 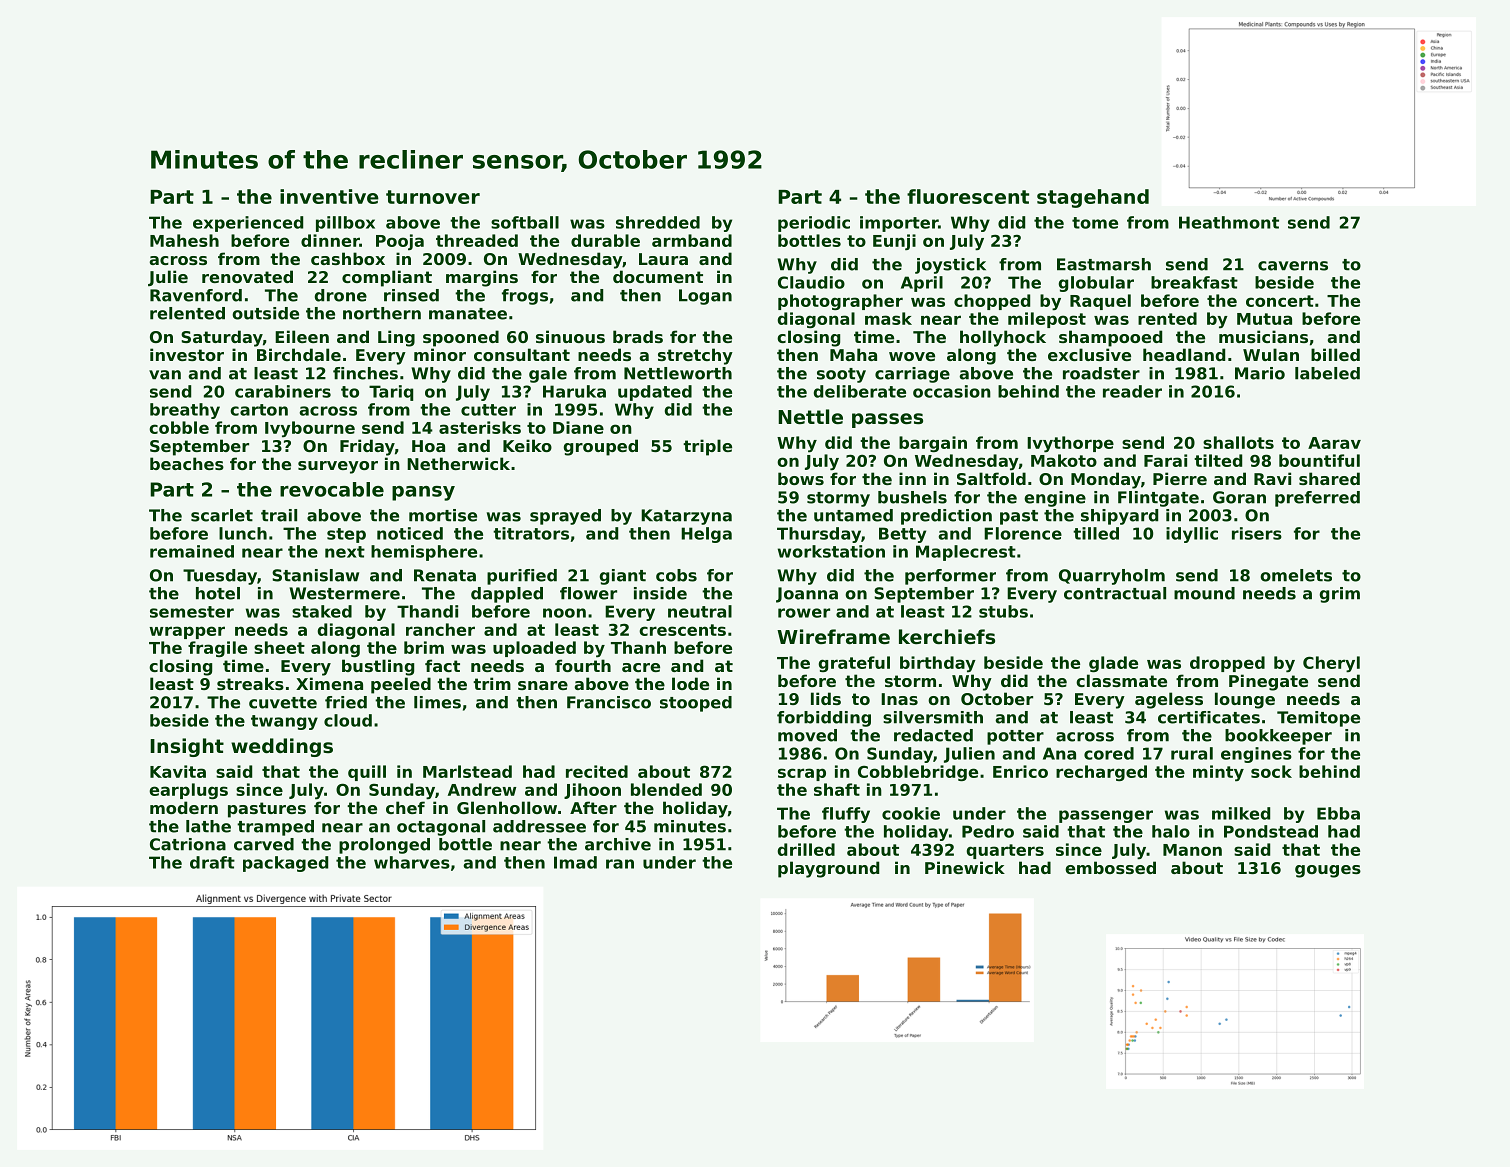 What do you see at coordinates (801, 478) in the screenshot?
I see `bows` at bounding box center [801, 478].
